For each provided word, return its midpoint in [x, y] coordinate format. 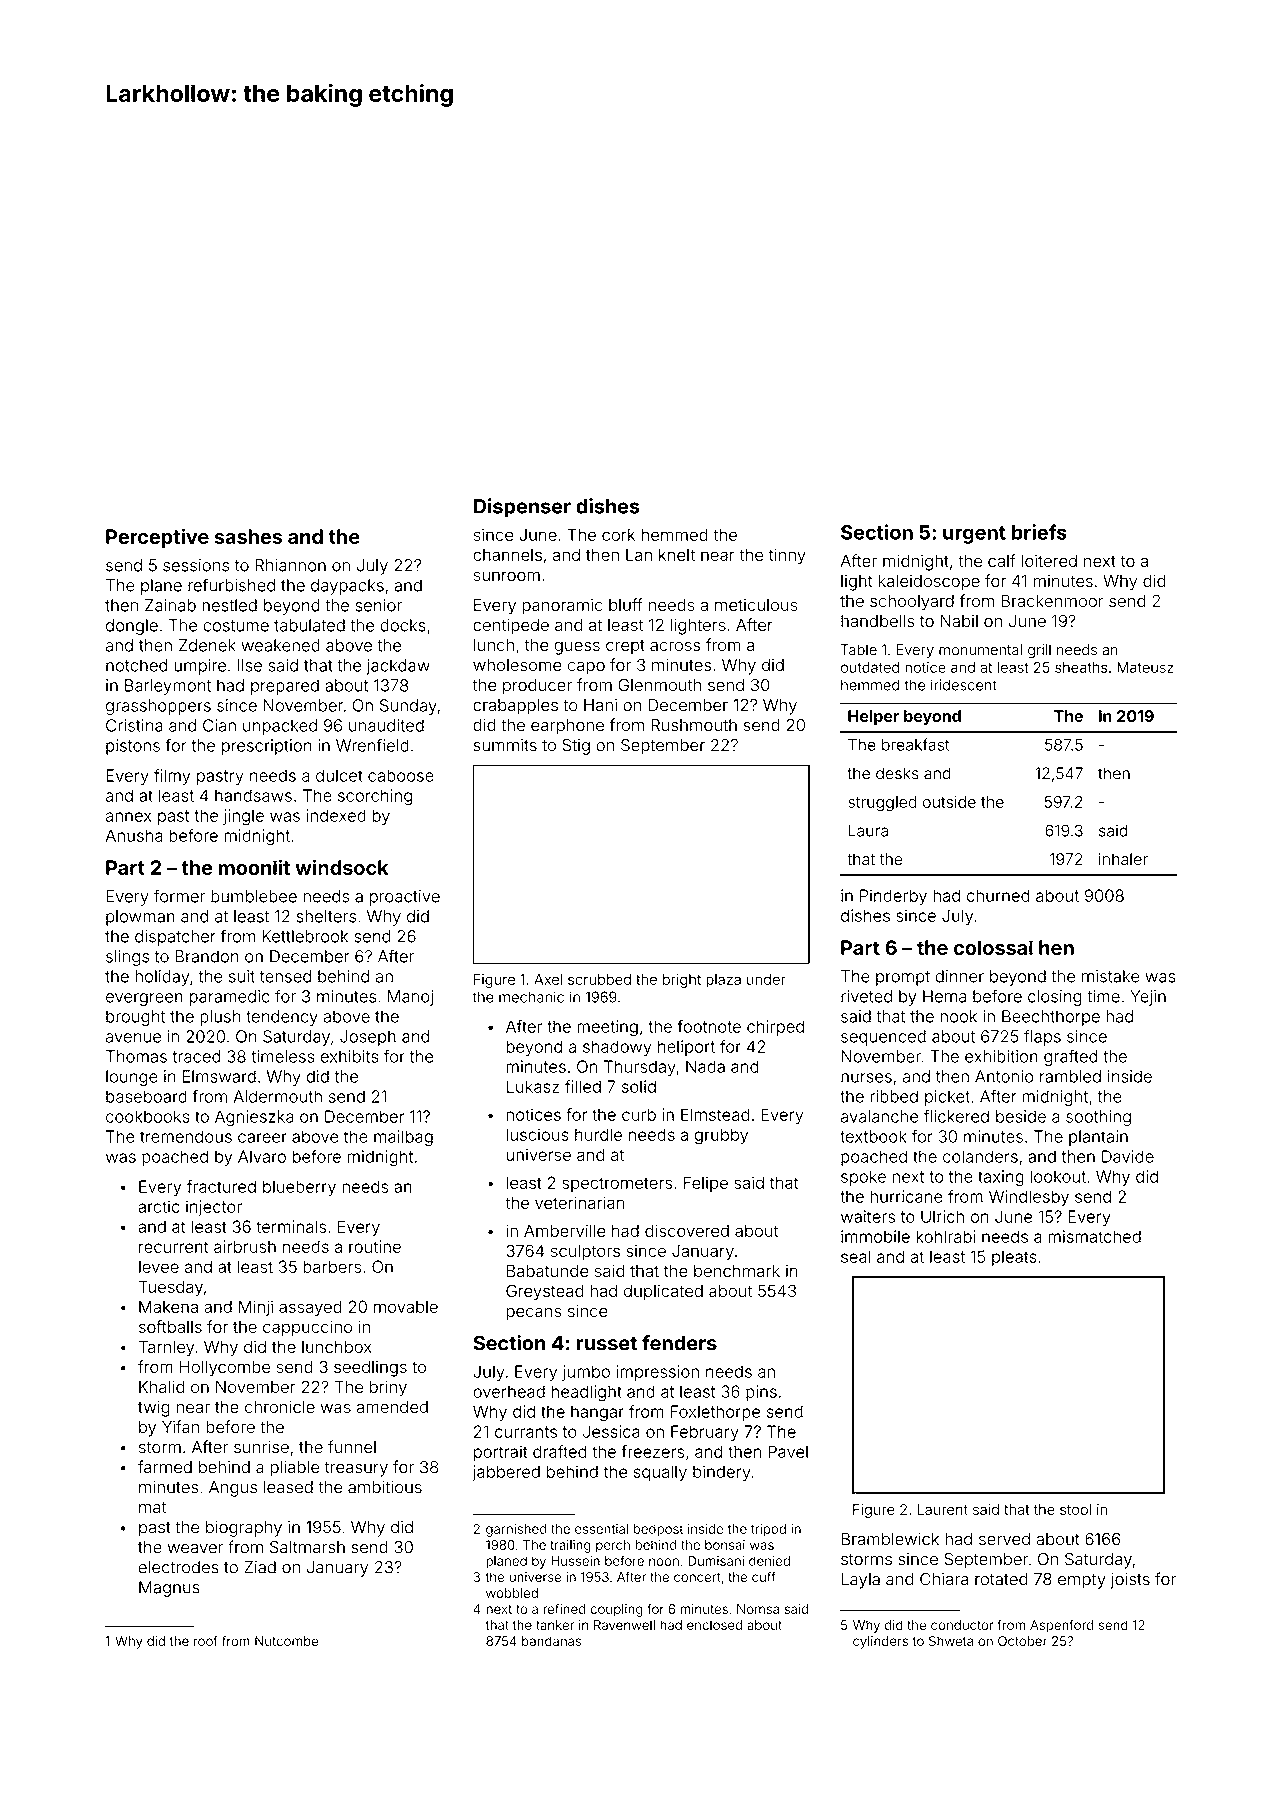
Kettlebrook [305, 936]
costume [236, 626]
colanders [980, 1156]
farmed [165, 1467]
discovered [687, 1230]
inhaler [1123, 859]
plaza [723, 981]
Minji [256, 1308]
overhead [509, 1391]
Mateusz [1145, 667]
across [675, 646]
